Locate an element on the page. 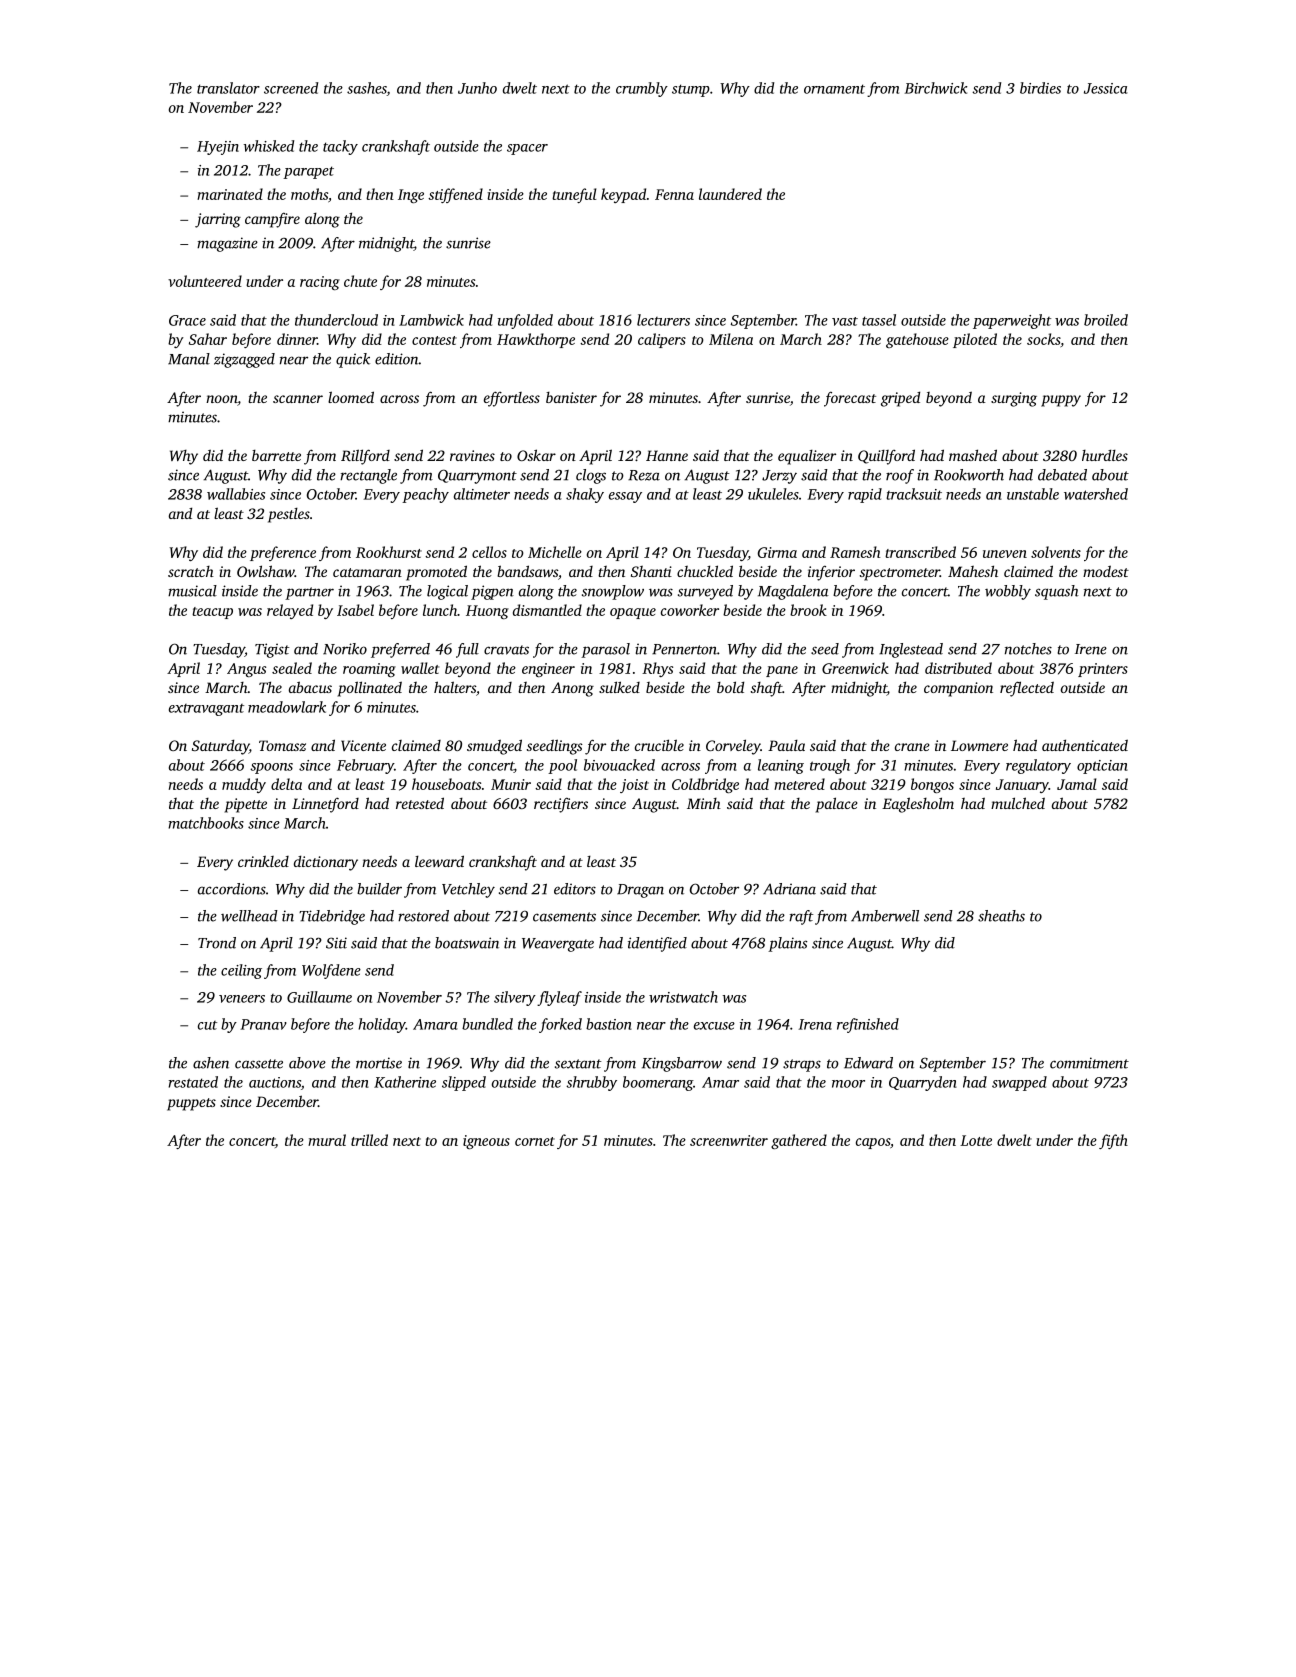 Image resolution: width=1296 pixels, height=1677 pixels. cut is located at coordinates (207, 1025).
